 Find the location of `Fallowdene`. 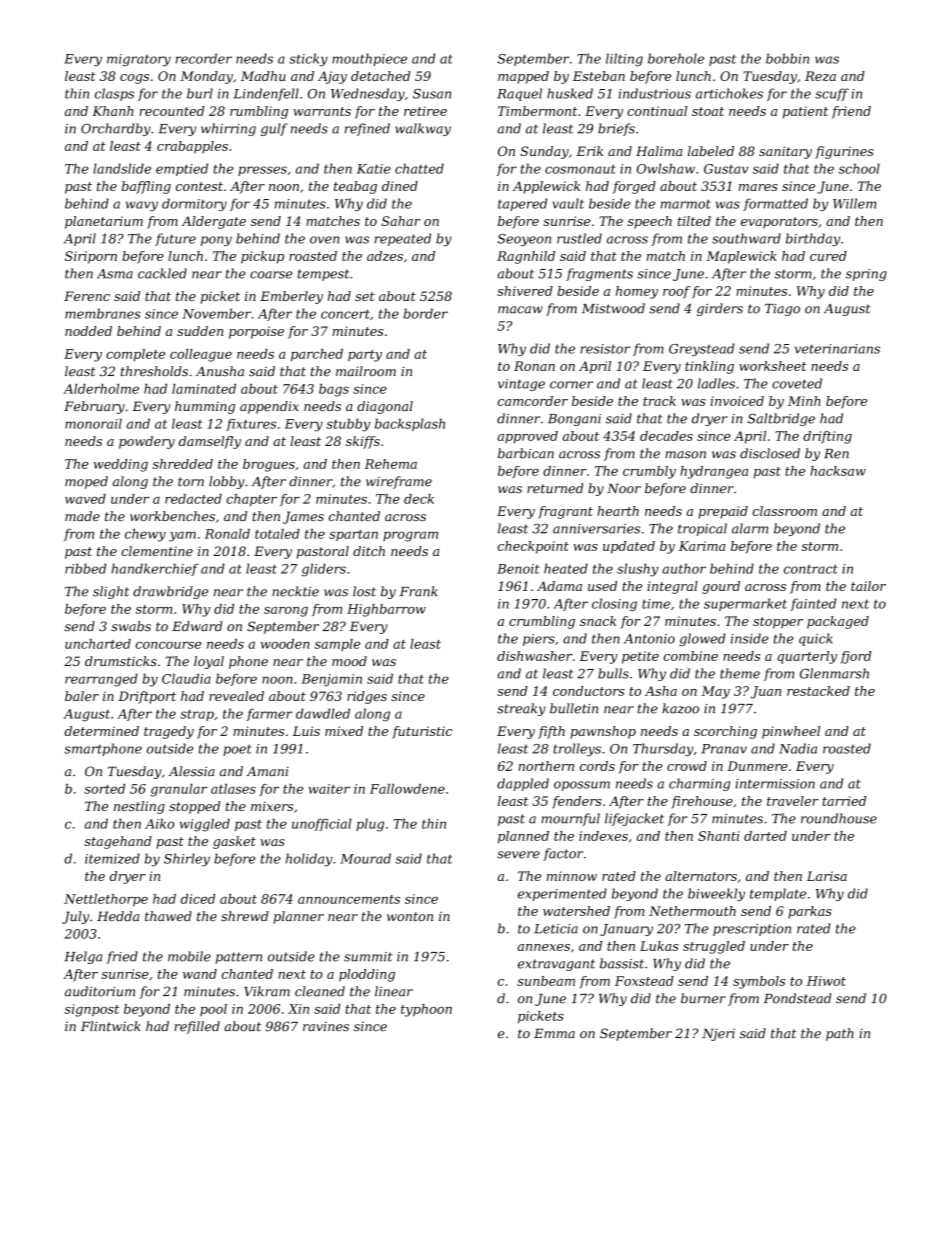

Fallowdene is located at coordinates (407, 789).
